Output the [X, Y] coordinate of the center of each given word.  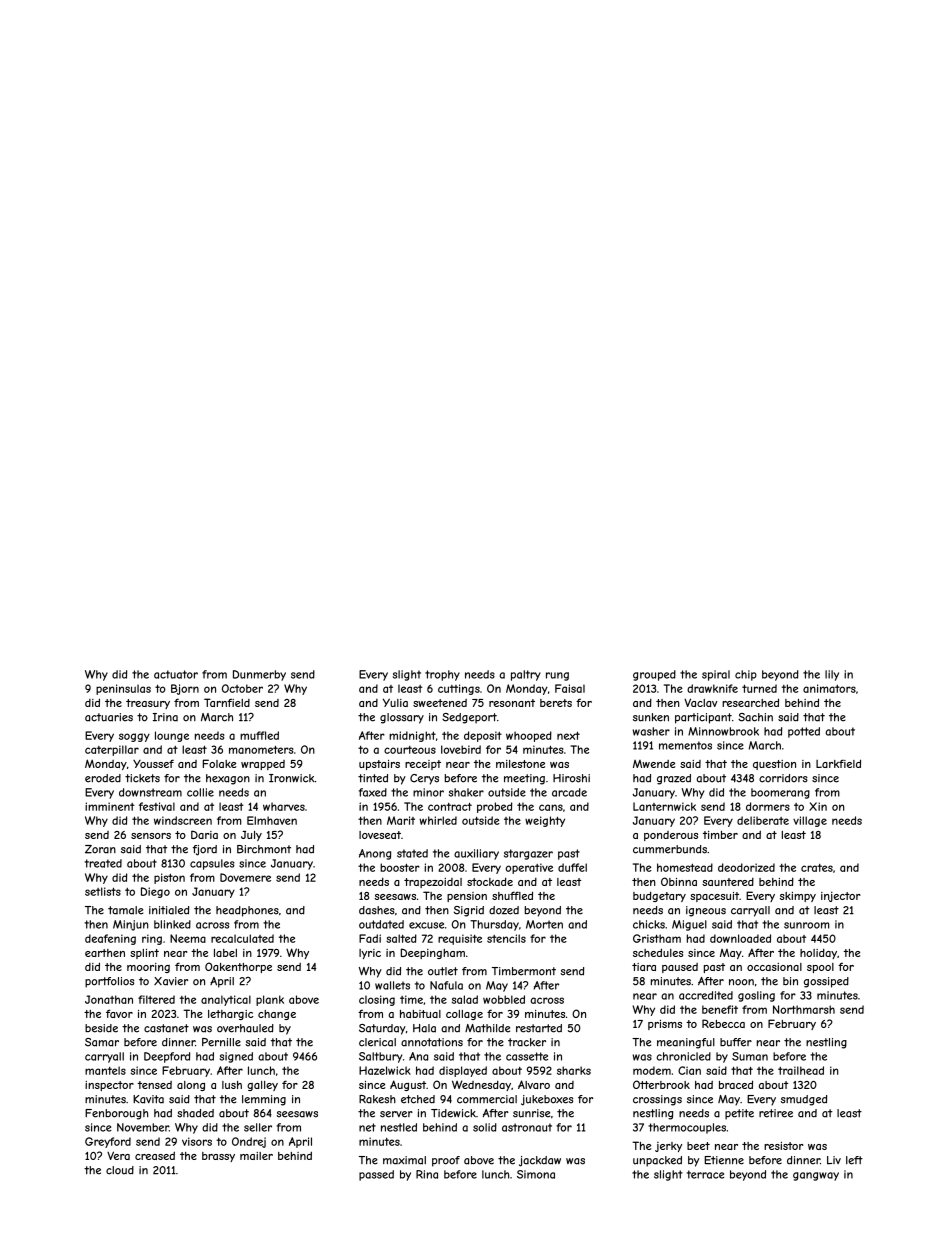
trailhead [801, 1070]
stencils [506, 938]
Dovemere [245, 877]
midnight [412, 736]
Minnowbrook [723, 731]
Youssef [153, 763]
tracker [527, 1042]
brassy [218, 1157]
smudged [804, 1100]
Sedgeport [469, 718]
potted [804, 732]
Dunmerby [259, 675]
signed [236, 1057]
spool [820, 968]
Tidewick [453, 1113]
